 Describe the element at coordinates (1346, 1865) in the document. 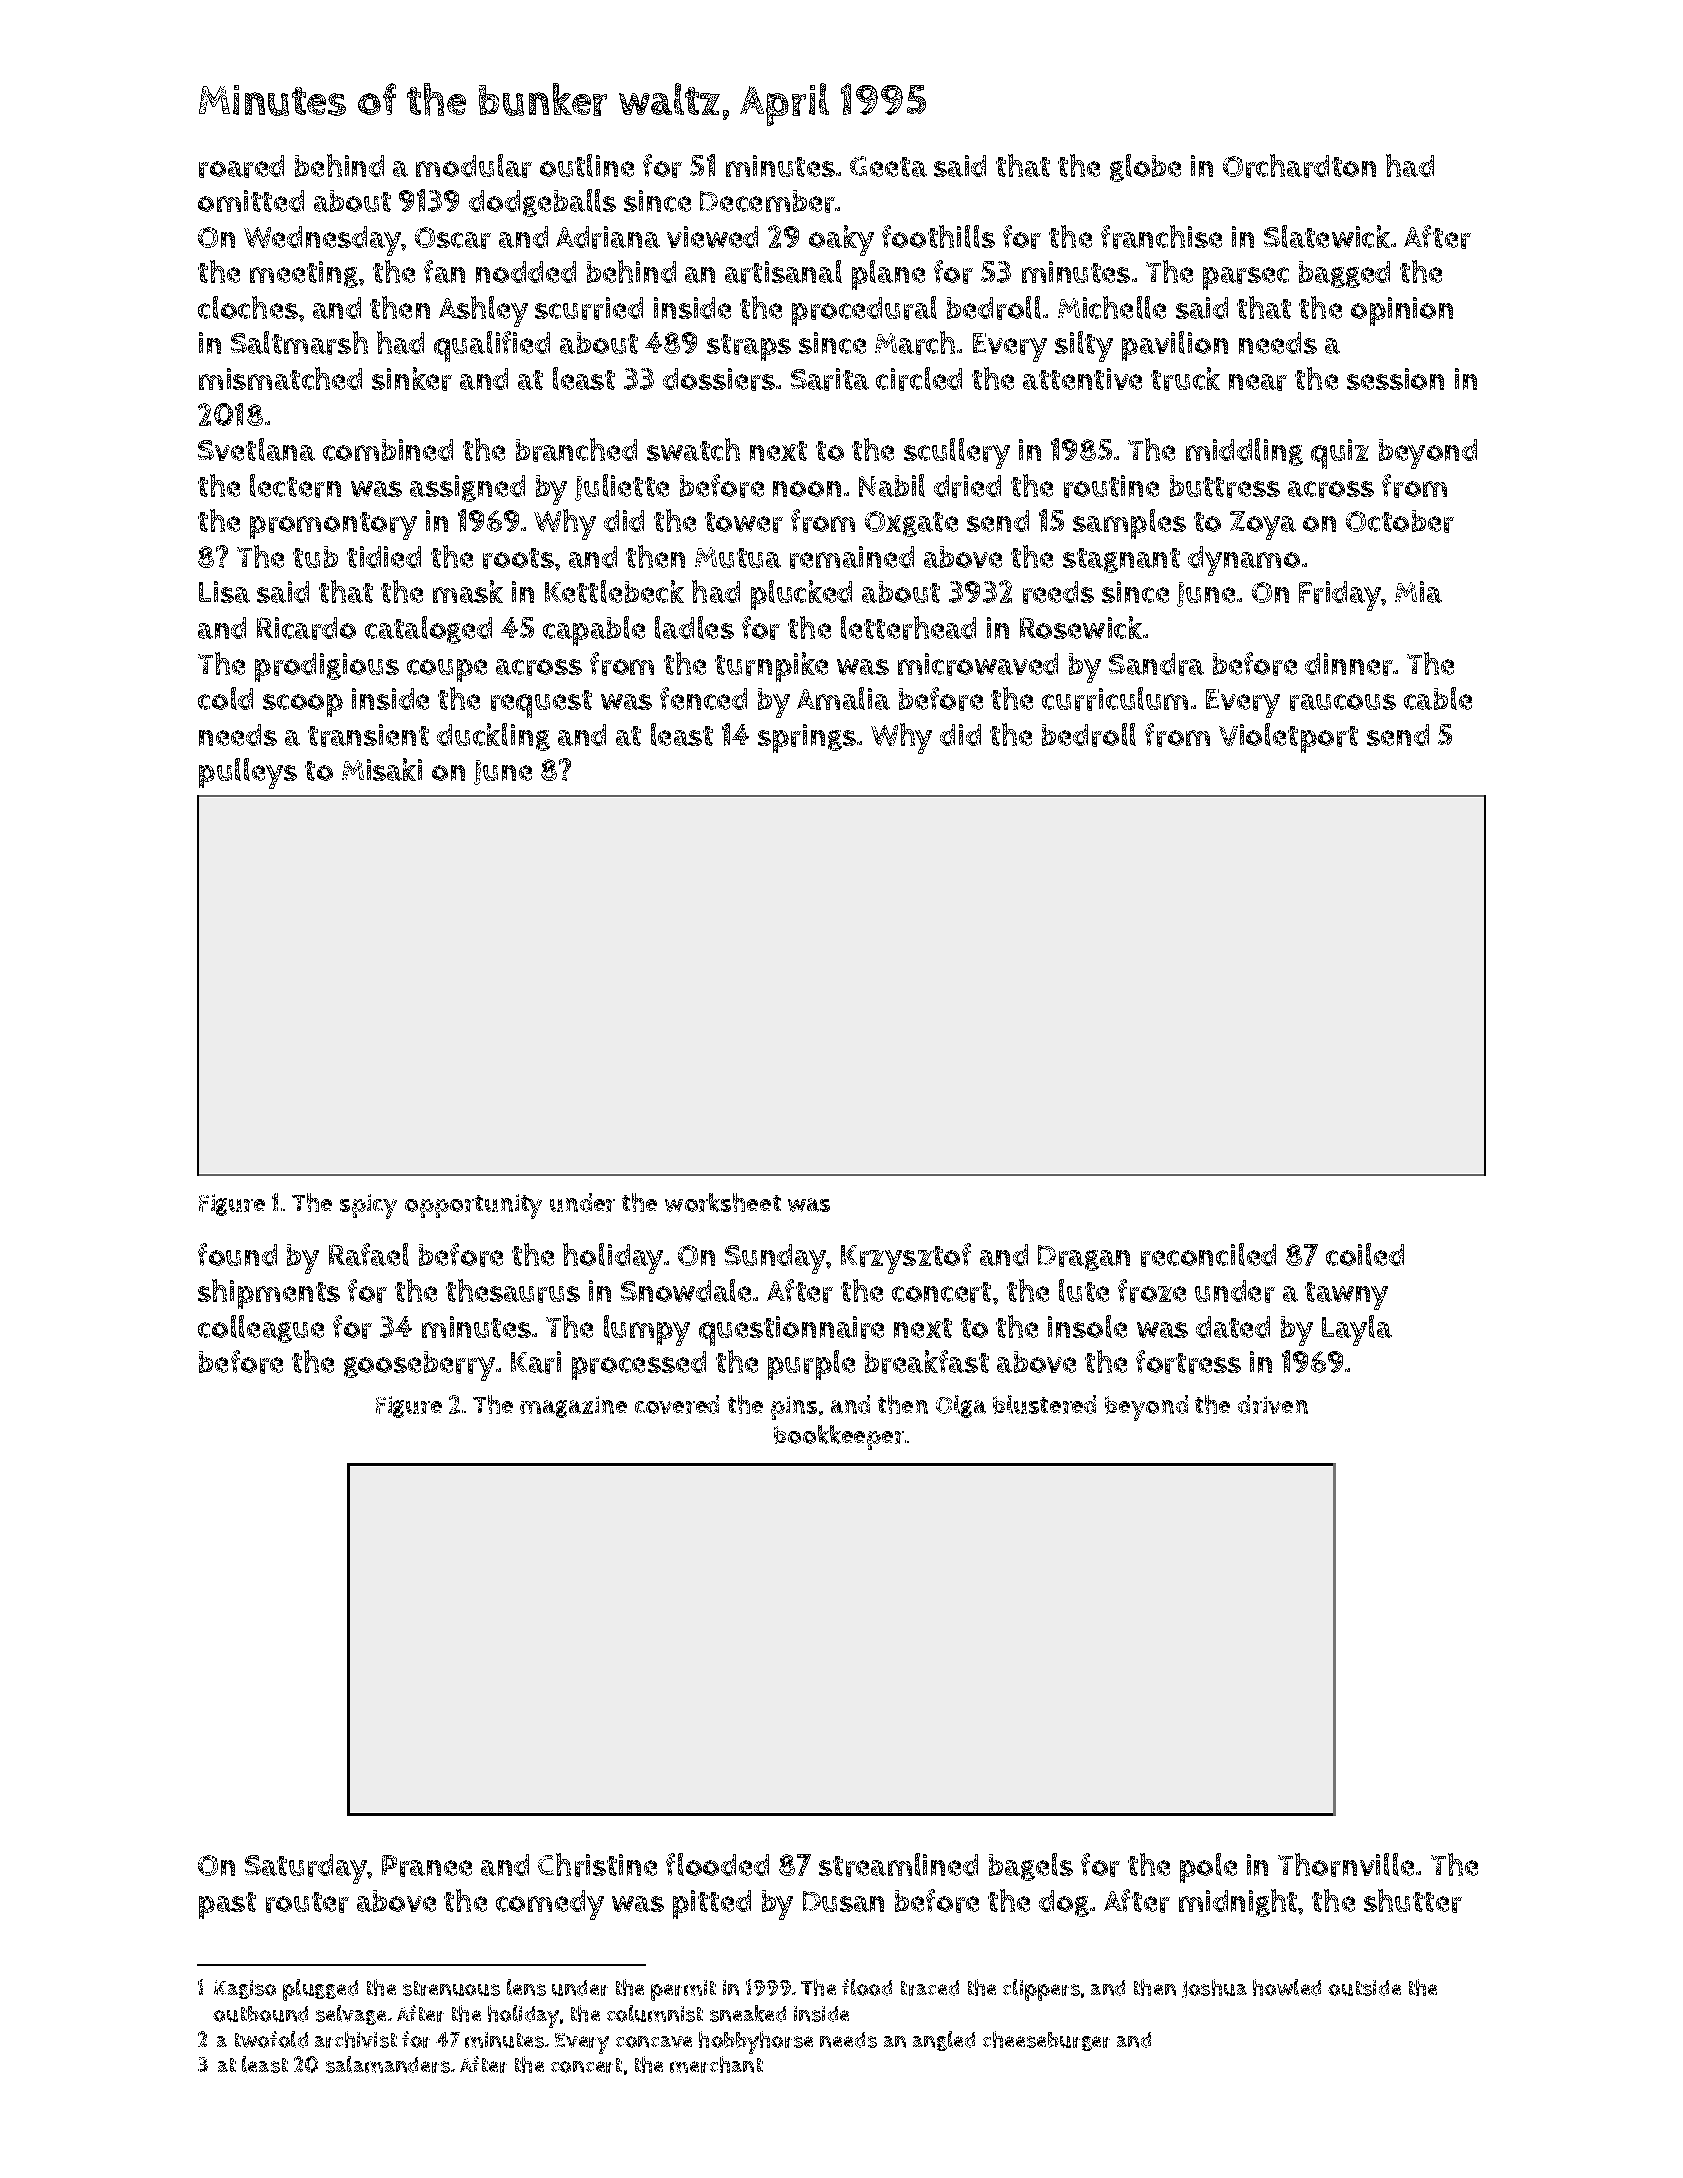

I see `Thornville` at that location.
